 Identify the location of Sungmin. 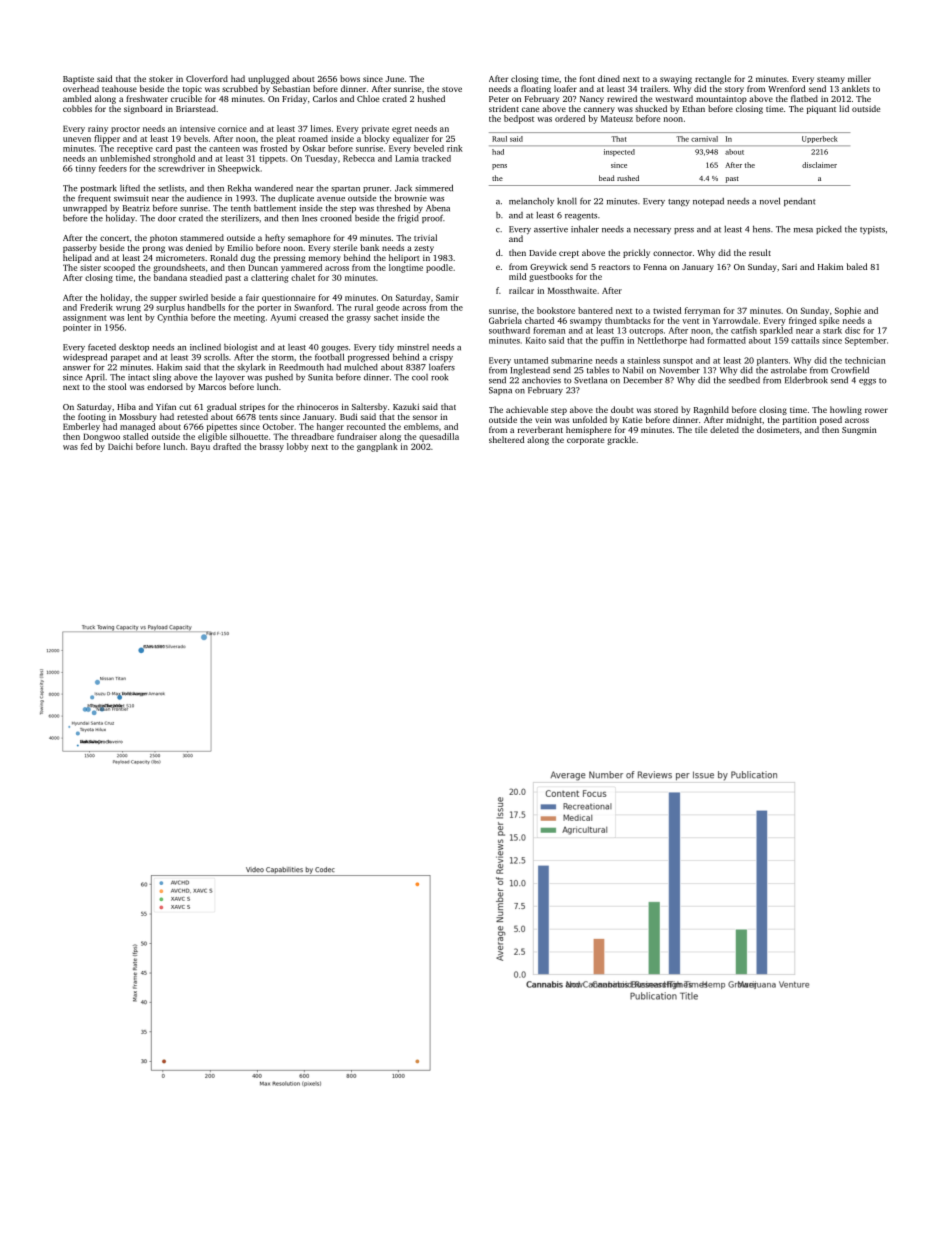
(859, 431).
